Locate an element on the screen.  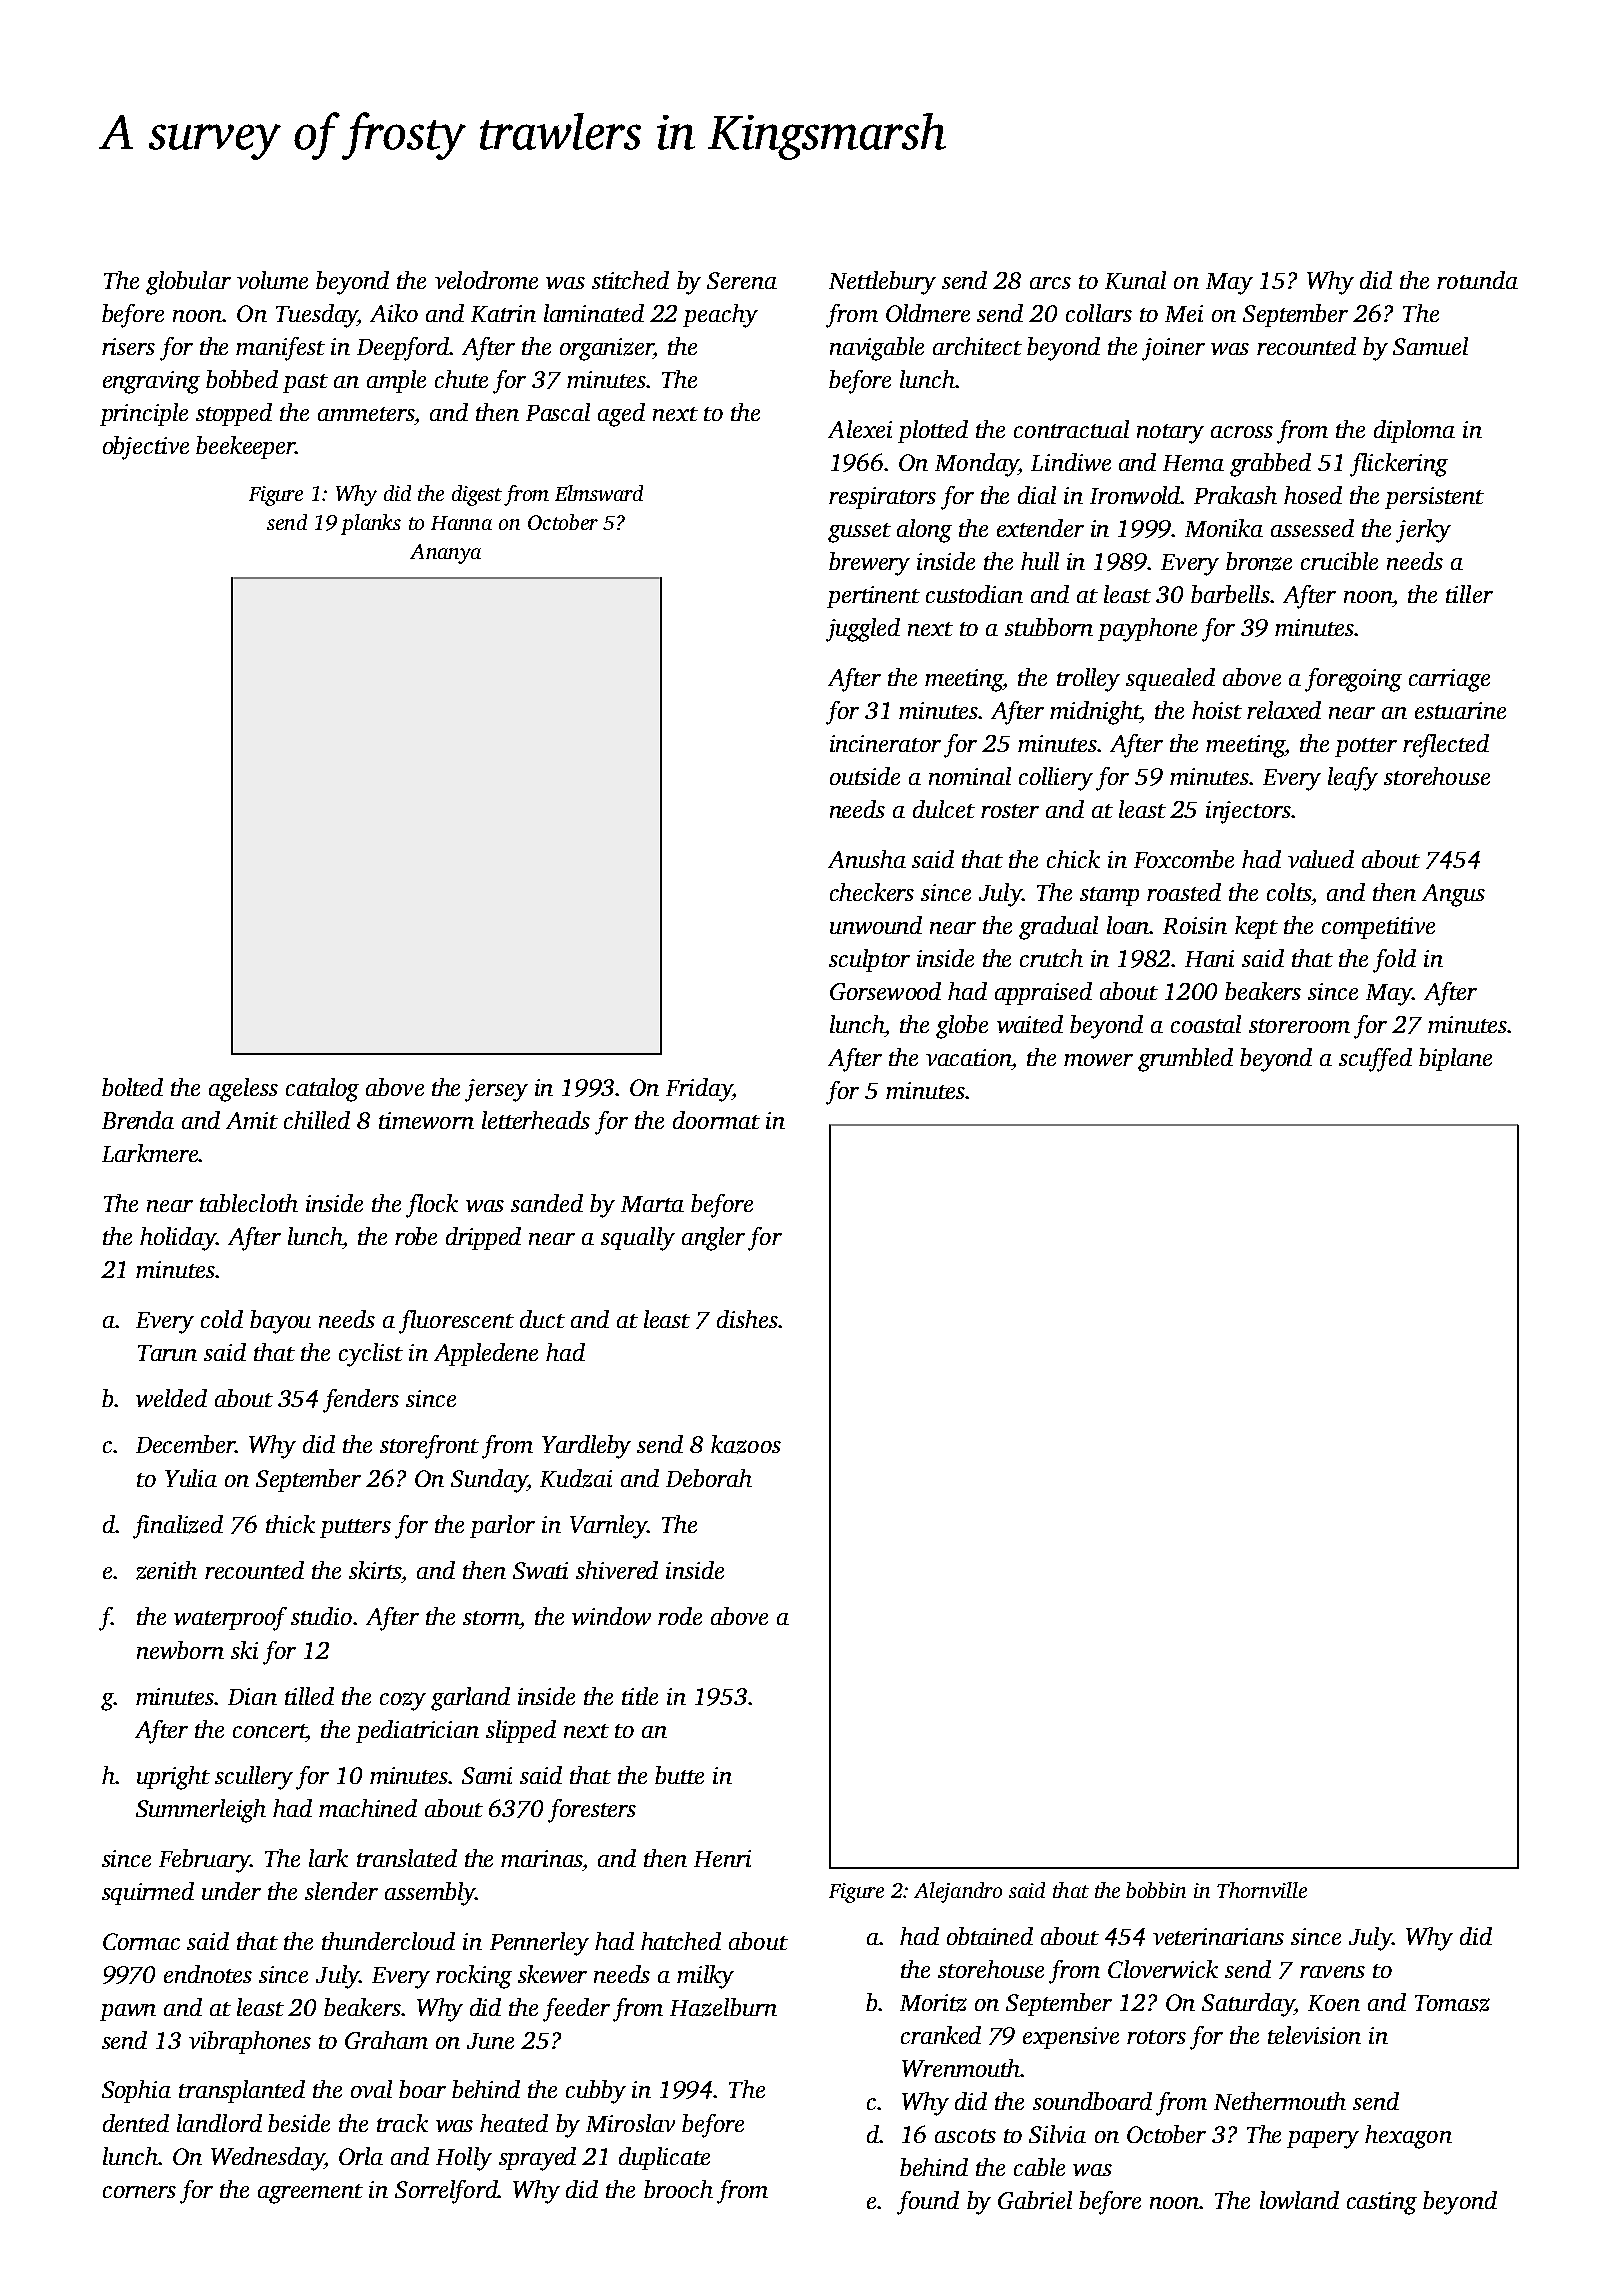
nominal is located at coordinates (970, 776).
